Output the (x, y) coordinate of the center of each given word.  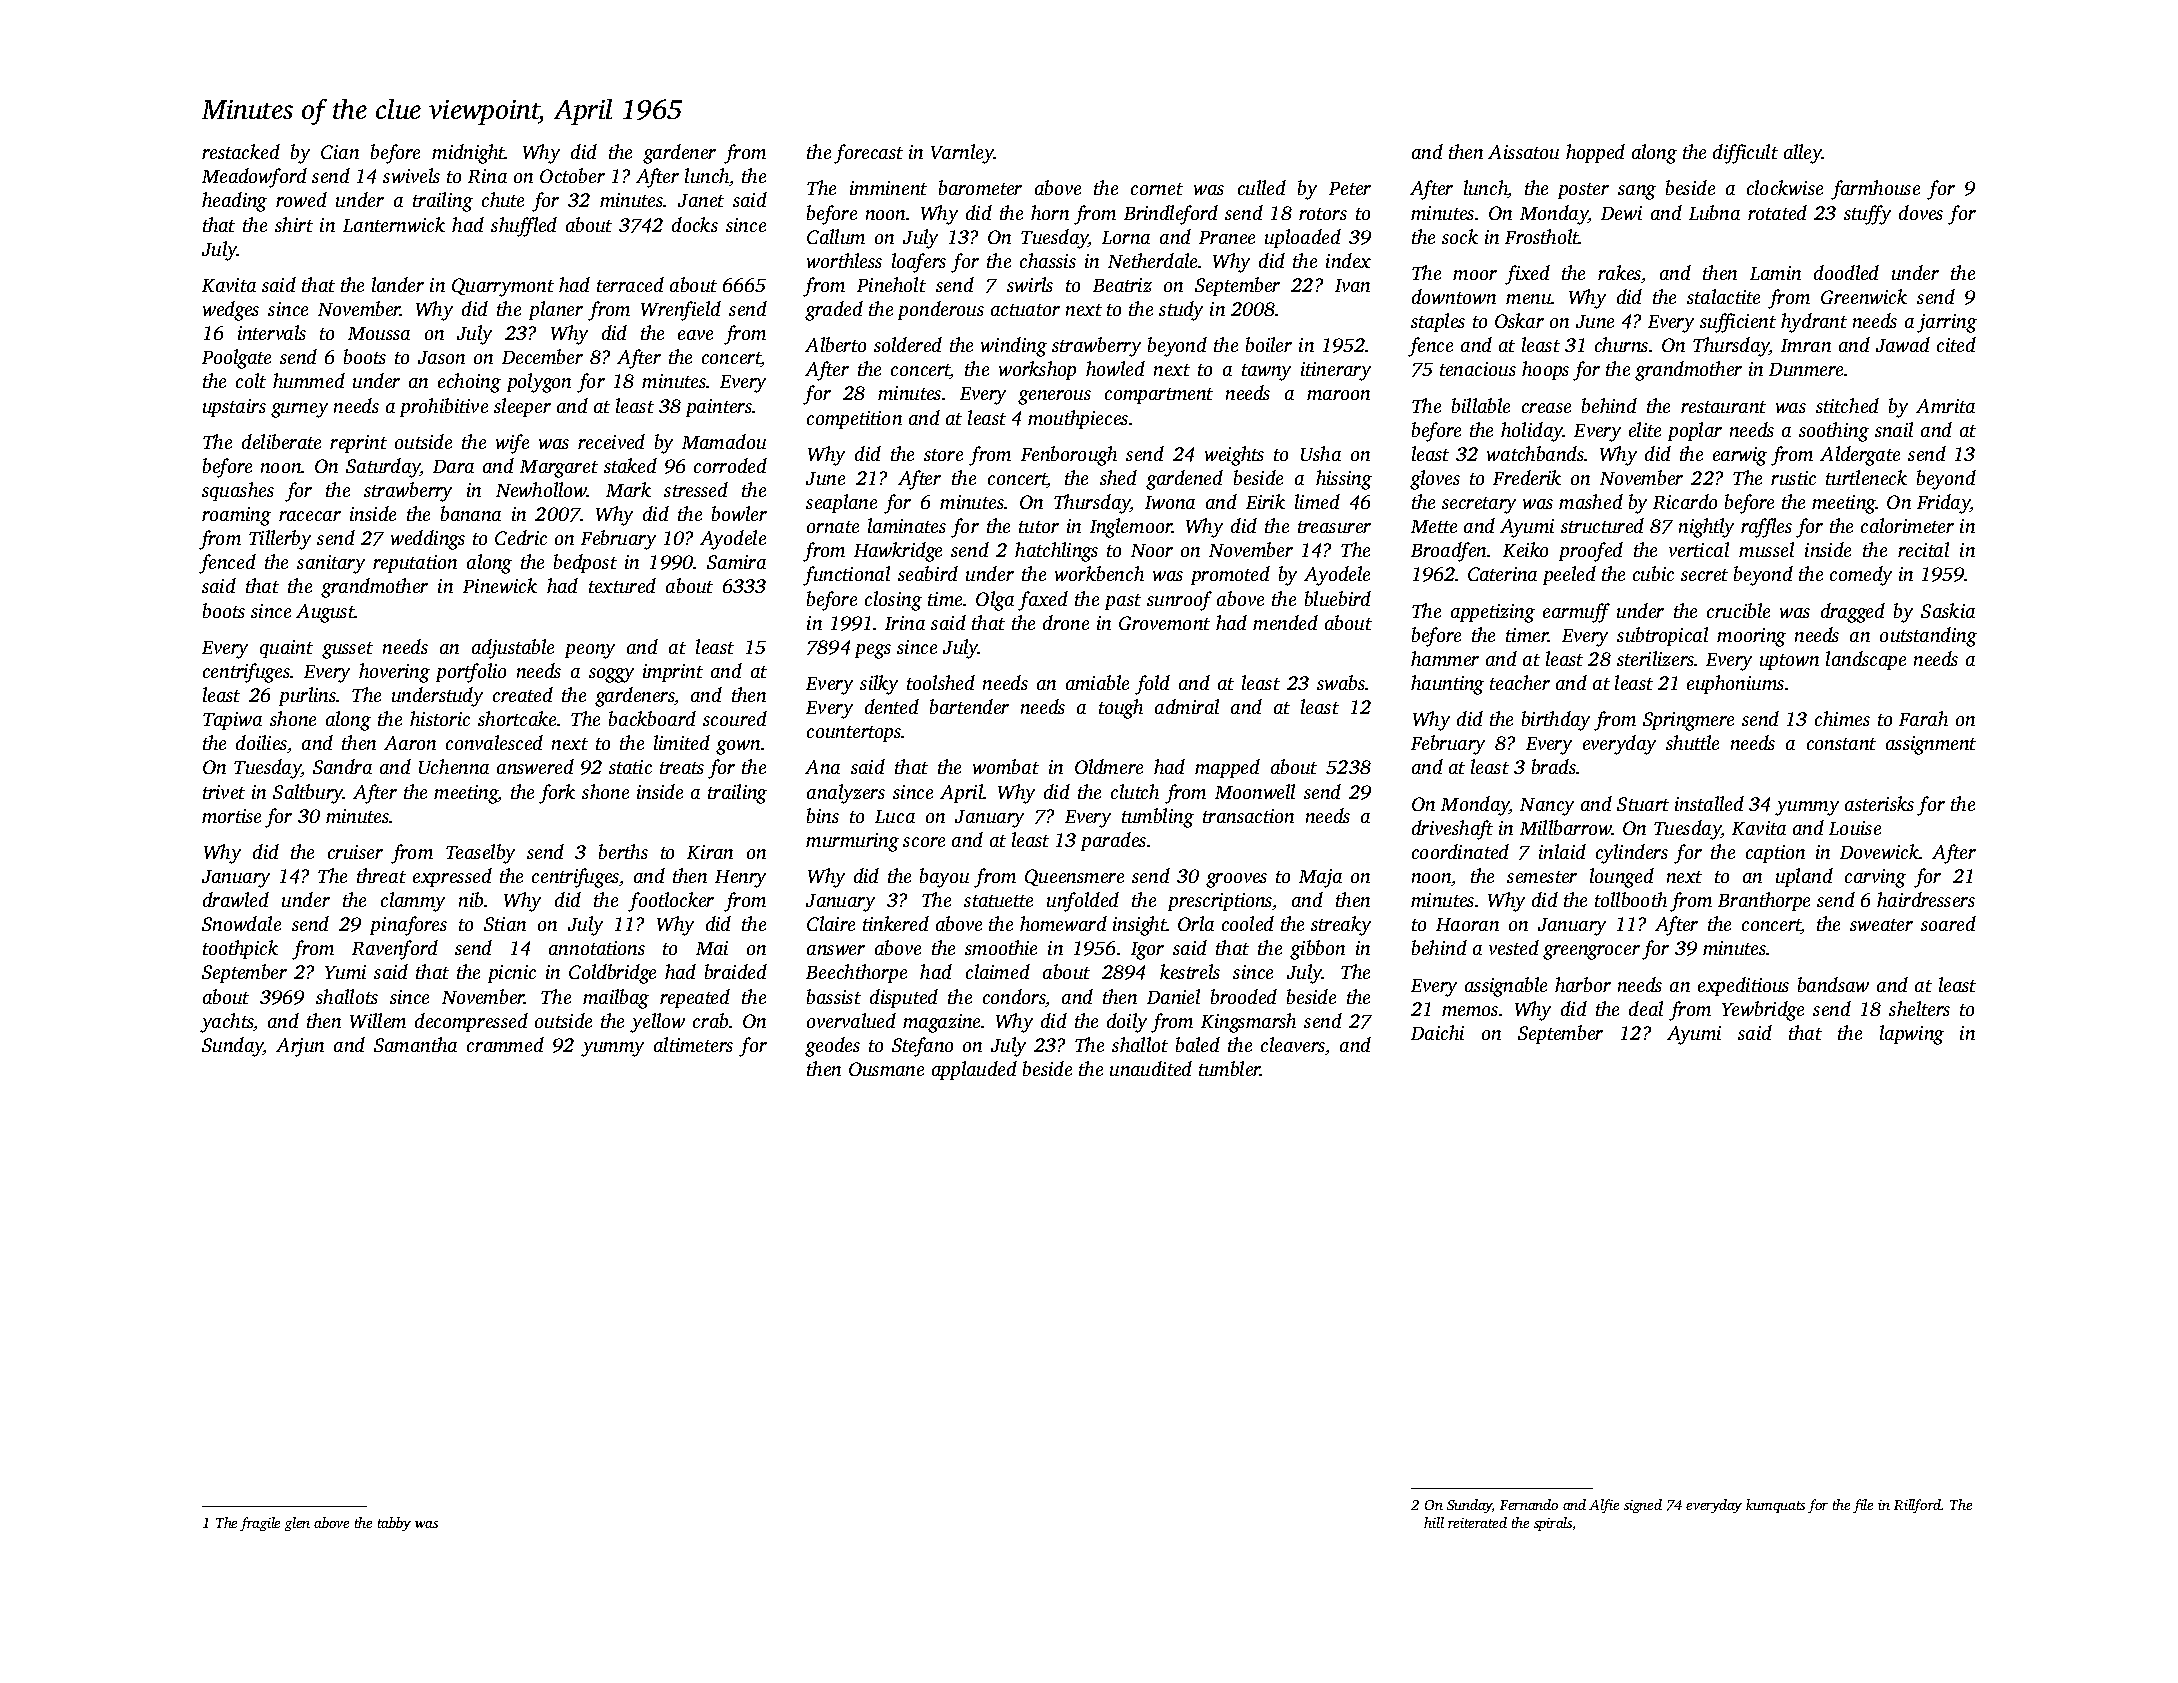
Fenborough (1069, 456)
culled (1262, 187)
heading (234, 202)
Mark (628, 489)
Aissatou (1523, 152)
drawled (236, 899)
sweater (1881, 925)
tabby (394, 1524)
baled (1198, 1044)
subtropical (1662, 636)
